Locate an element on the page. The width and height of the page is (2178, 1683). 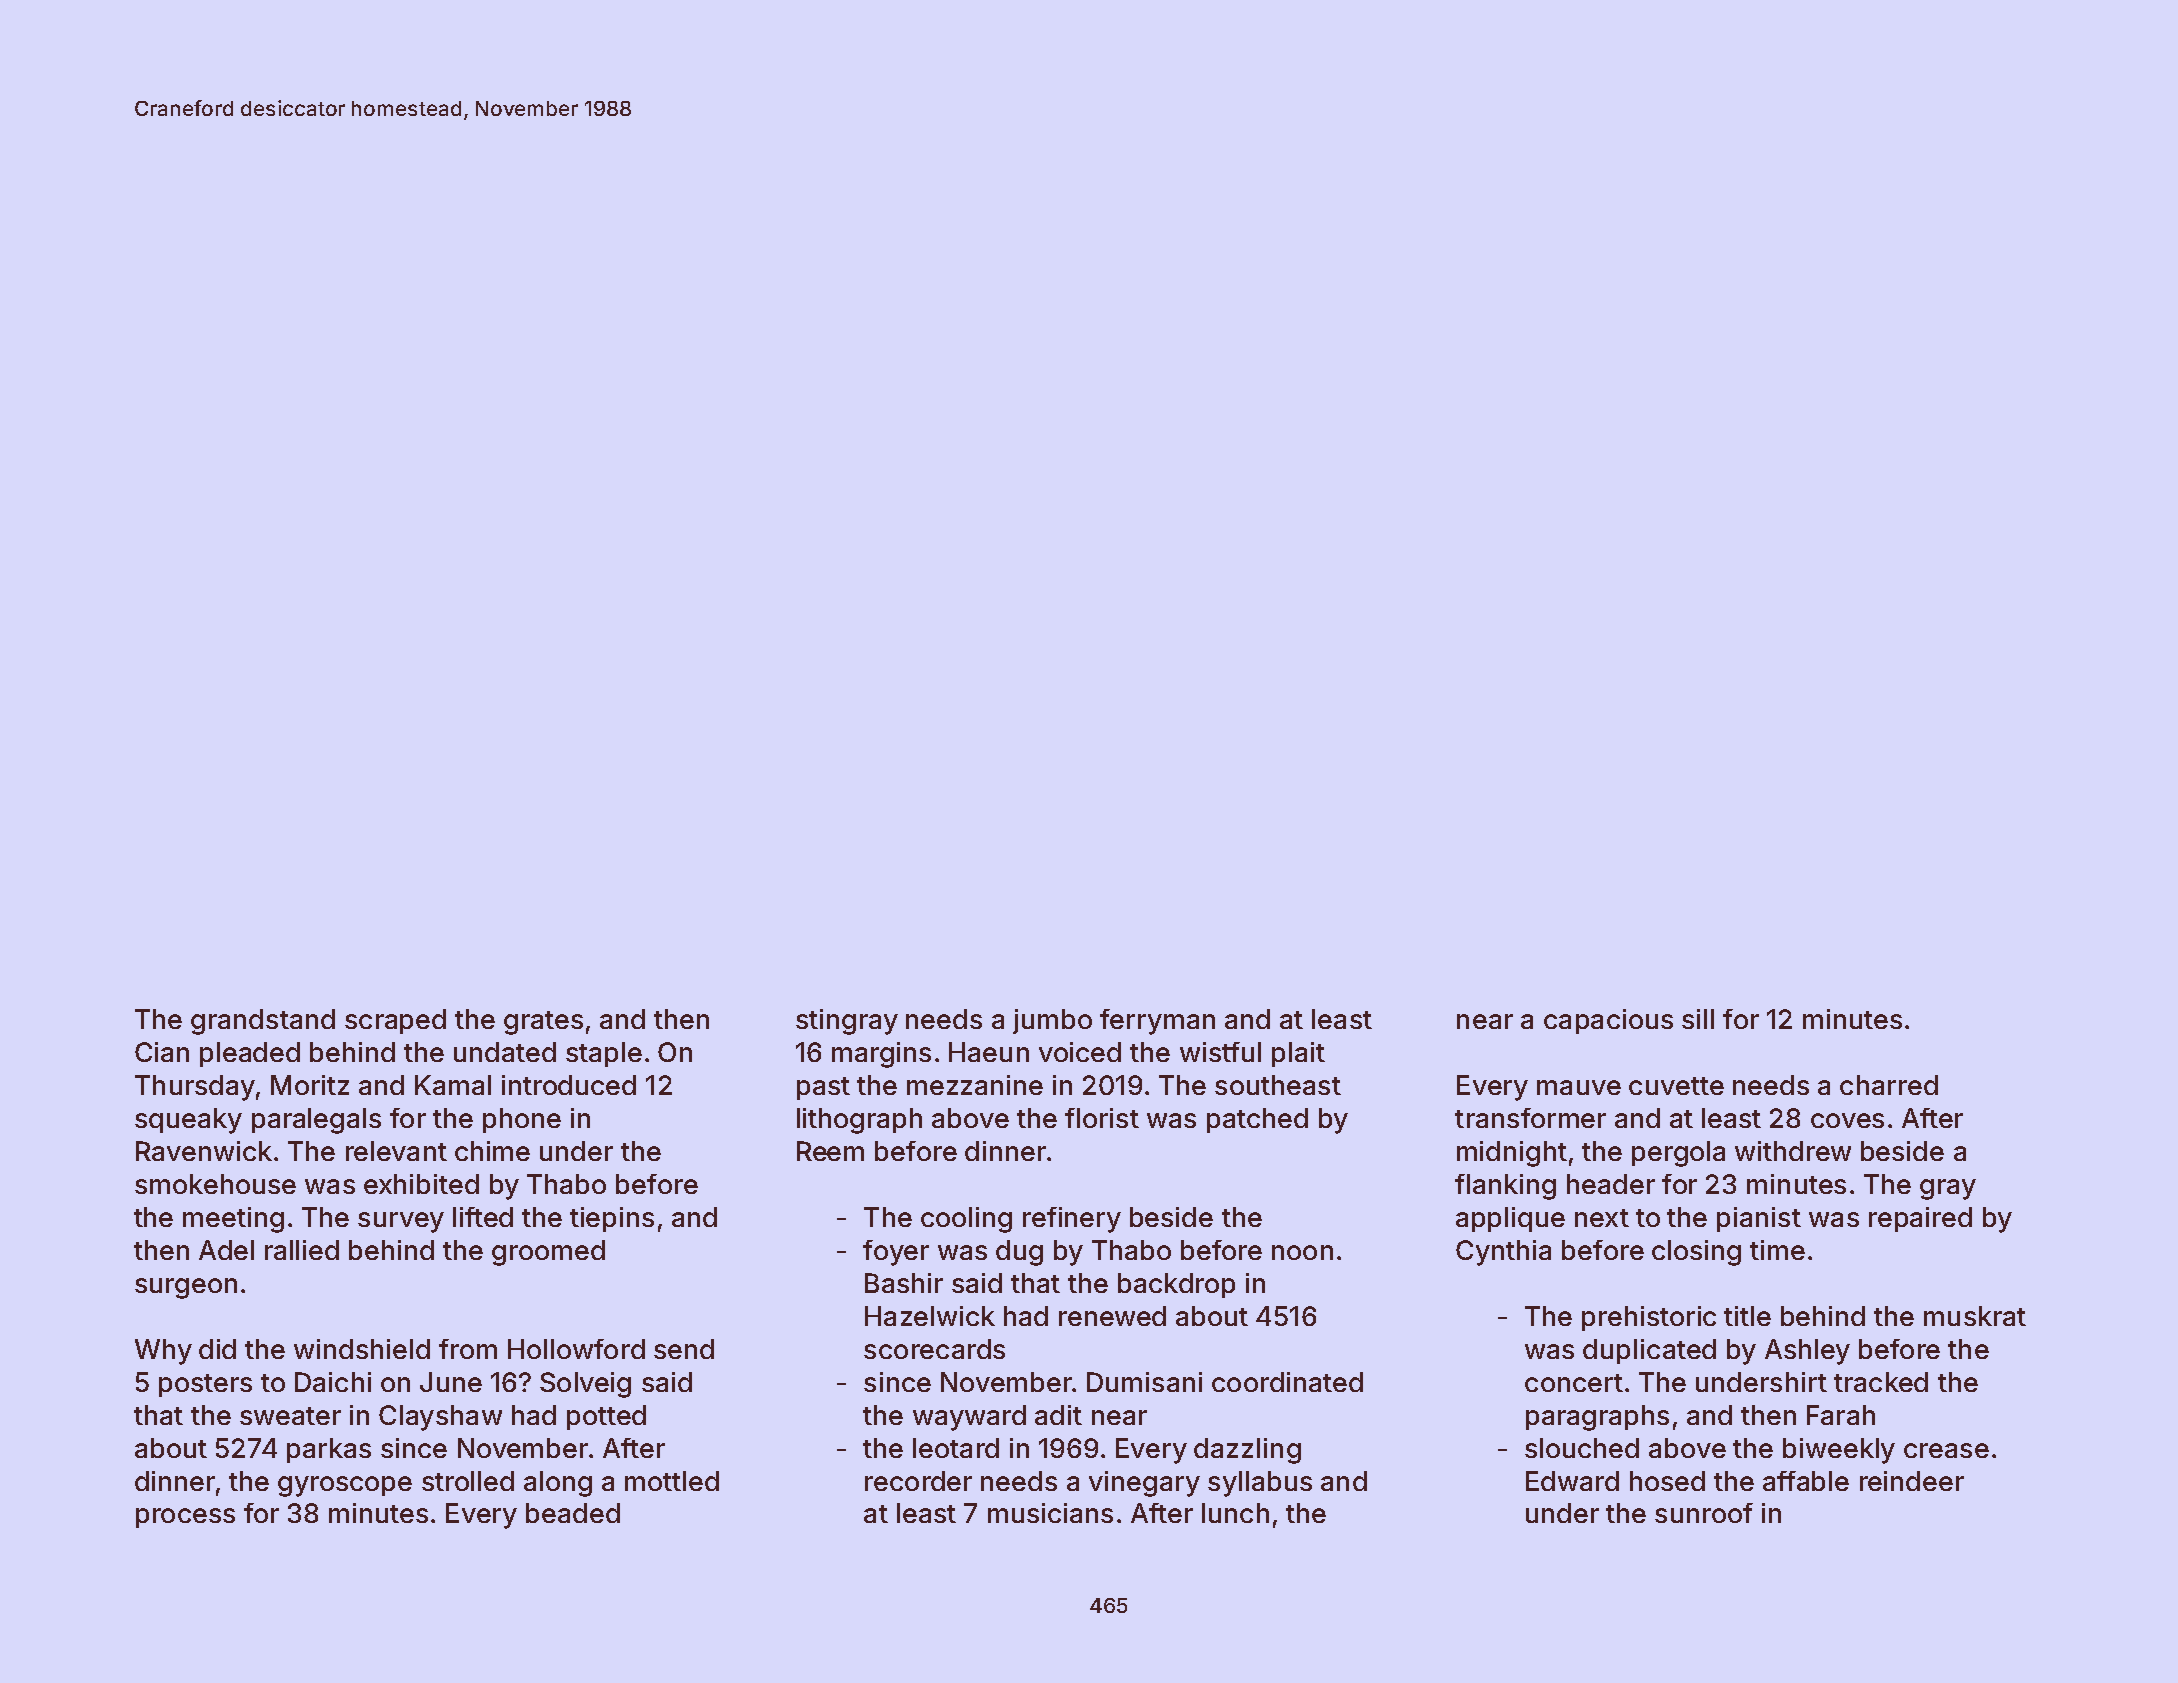
sill is located at coordinates (1698, 1019).
